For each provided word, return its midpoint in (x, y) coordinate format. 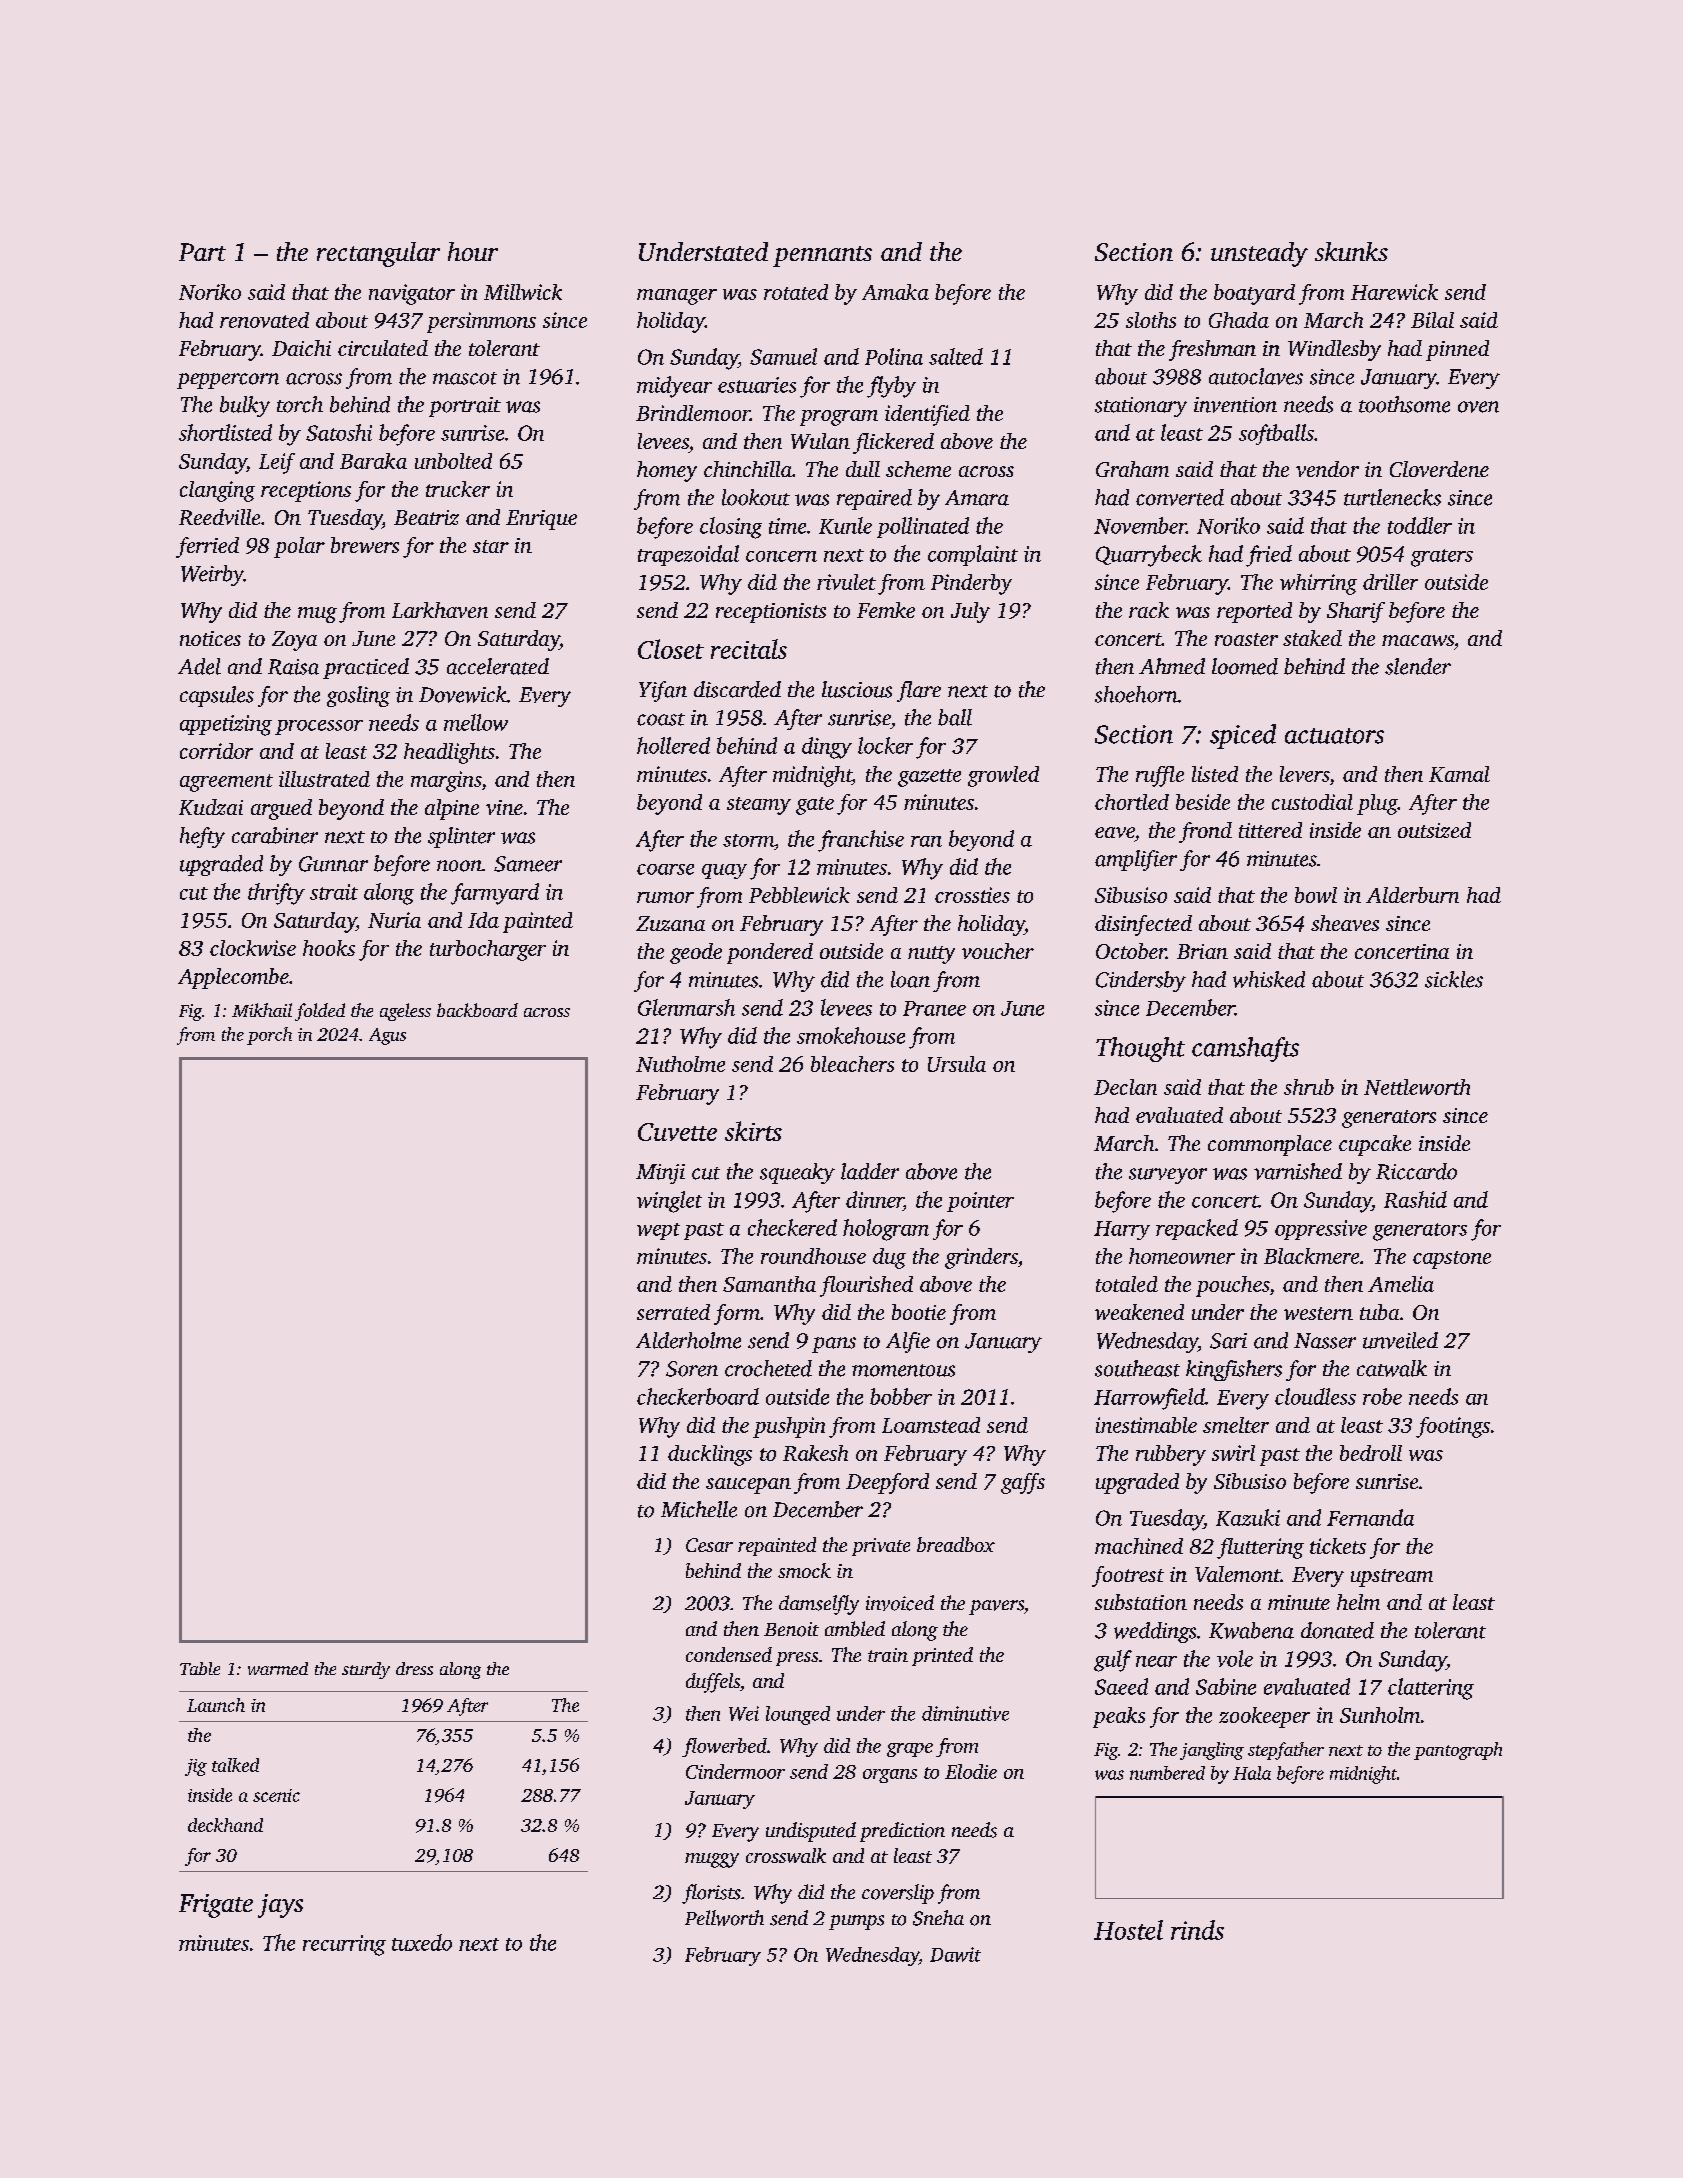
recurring (344, 1945)
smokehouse (851, 1035)
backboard (477, 1010)
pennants (822, 256)
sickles (1454, 979)
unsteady (1259, 254)
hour (473, 251)
